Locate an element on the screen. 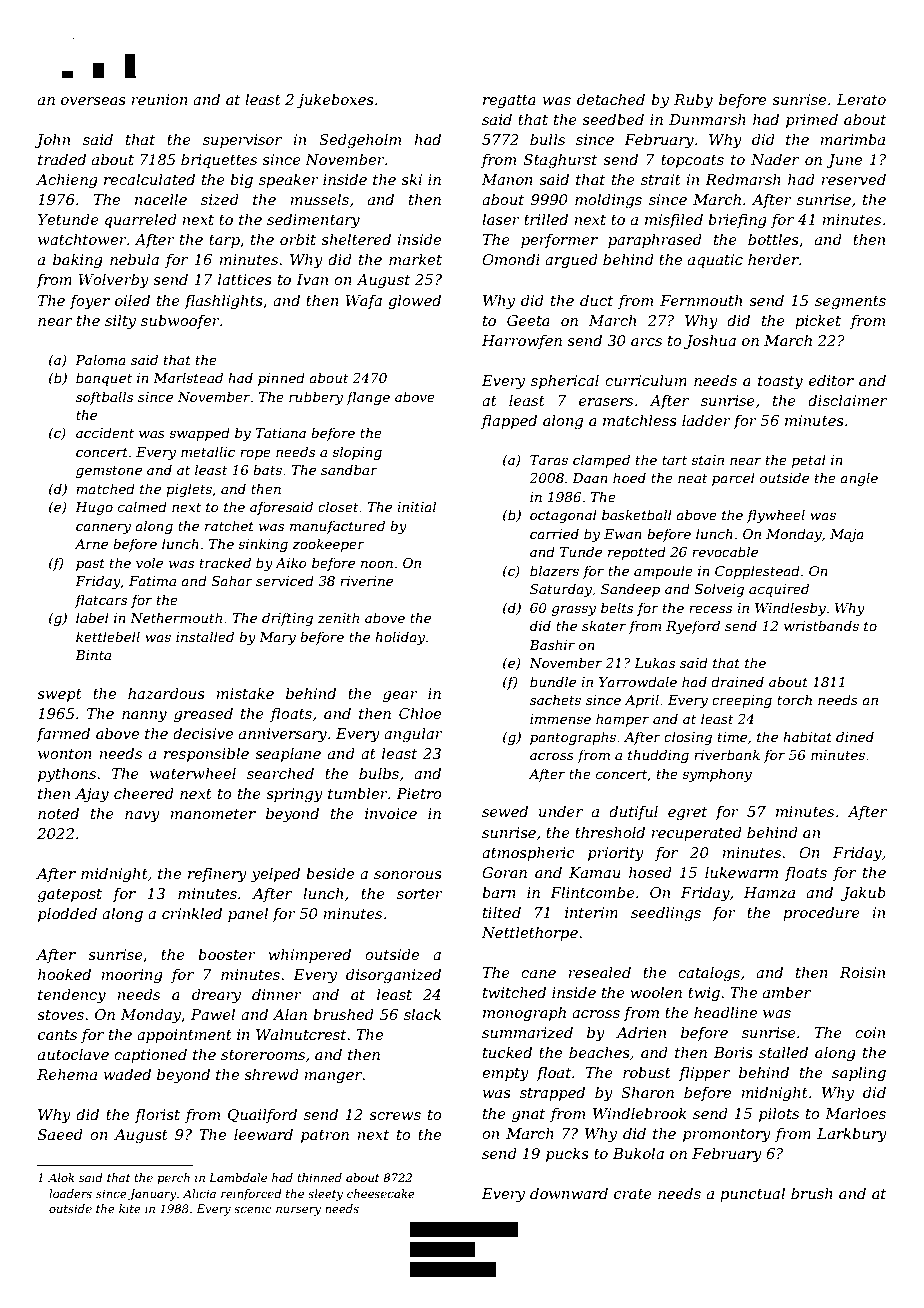 The width and height of the screenshot is (924, 1308). florist is located at coordinates (157, 1116).
